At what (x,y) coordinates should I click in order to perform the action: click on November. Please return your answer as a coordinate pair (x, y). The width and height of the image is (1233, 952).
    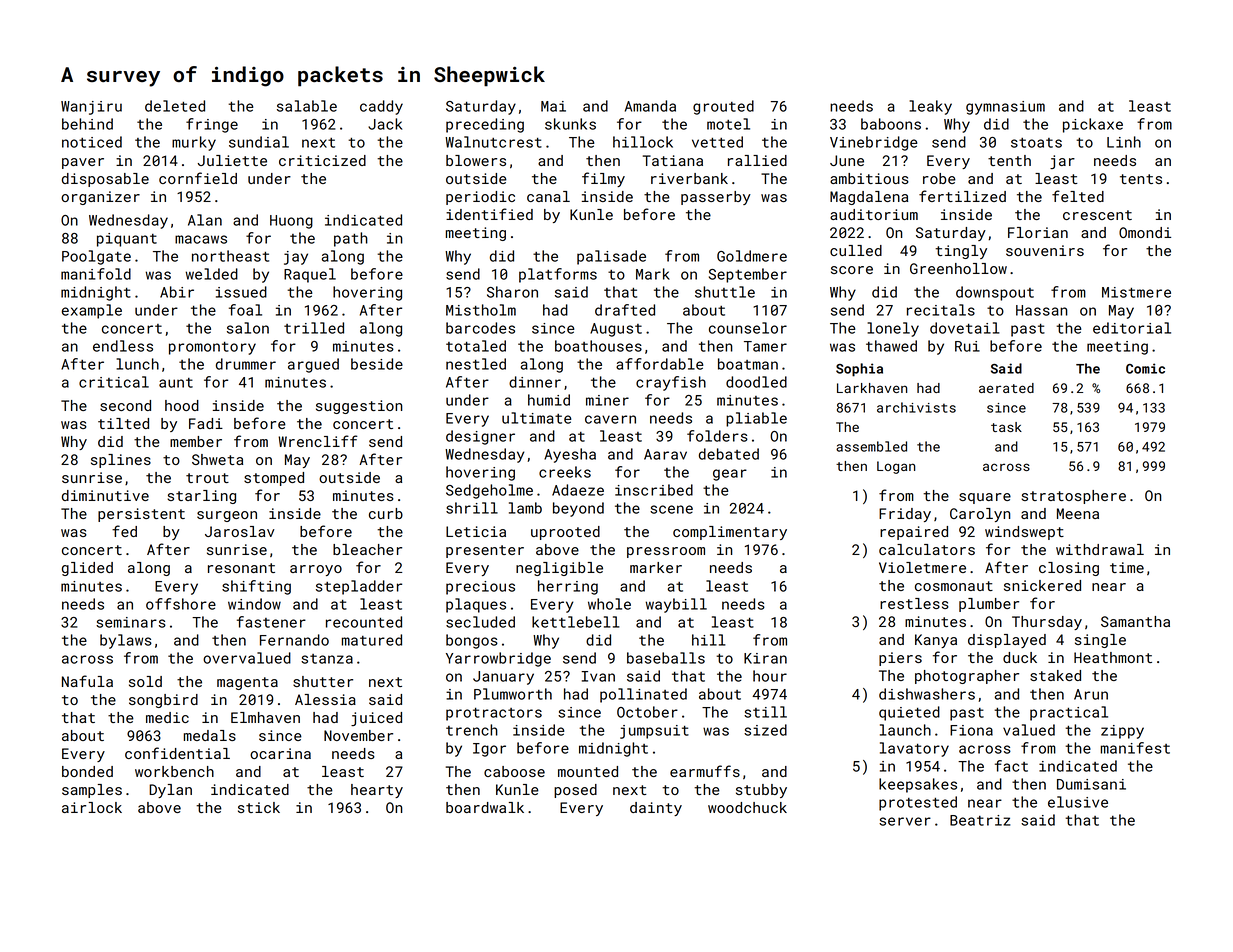
    Looking at the image, I should click on (358, 735).
